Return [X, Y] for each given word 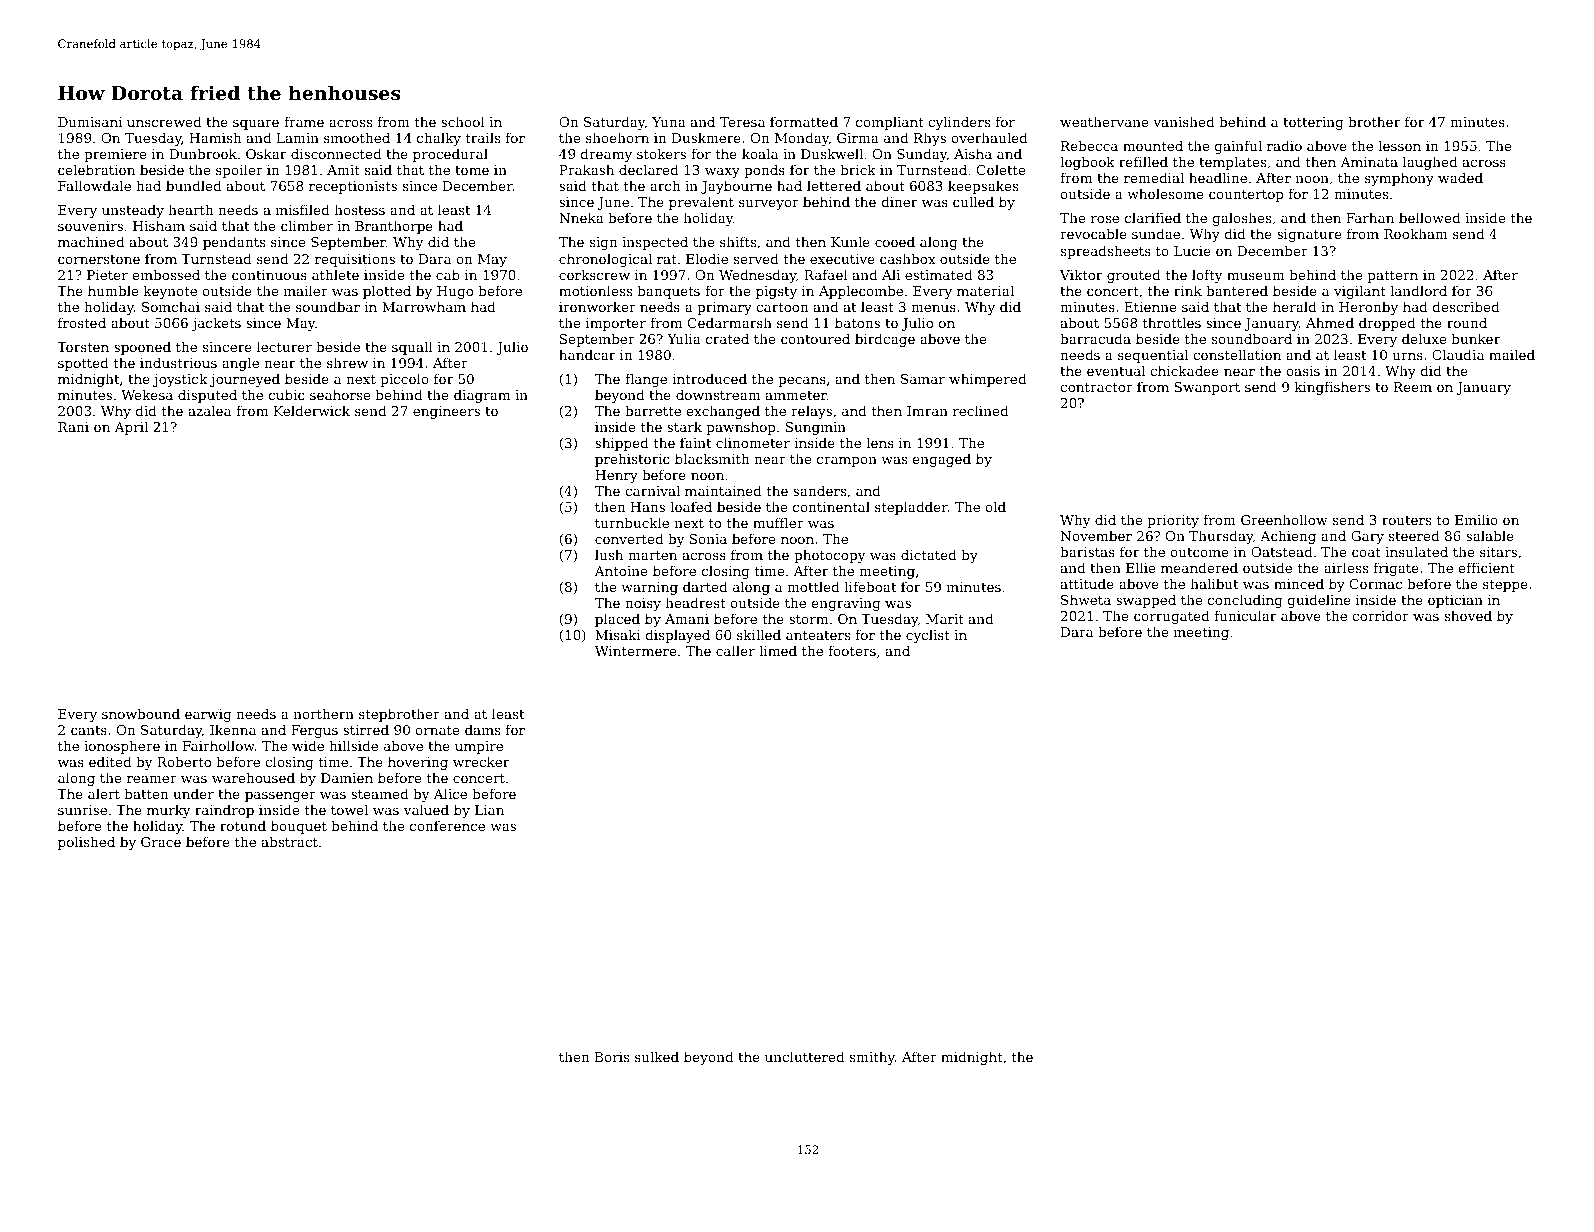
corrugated [1172, 617]
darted [705, 586]
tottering [1313, 123]
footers [852, 650]
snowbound [141, 713]
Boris [612, 1057]
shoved [1468, 615]
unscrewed [164, 121]
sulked [657, 1056]
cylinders [959, 123]
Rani [73, 427]
